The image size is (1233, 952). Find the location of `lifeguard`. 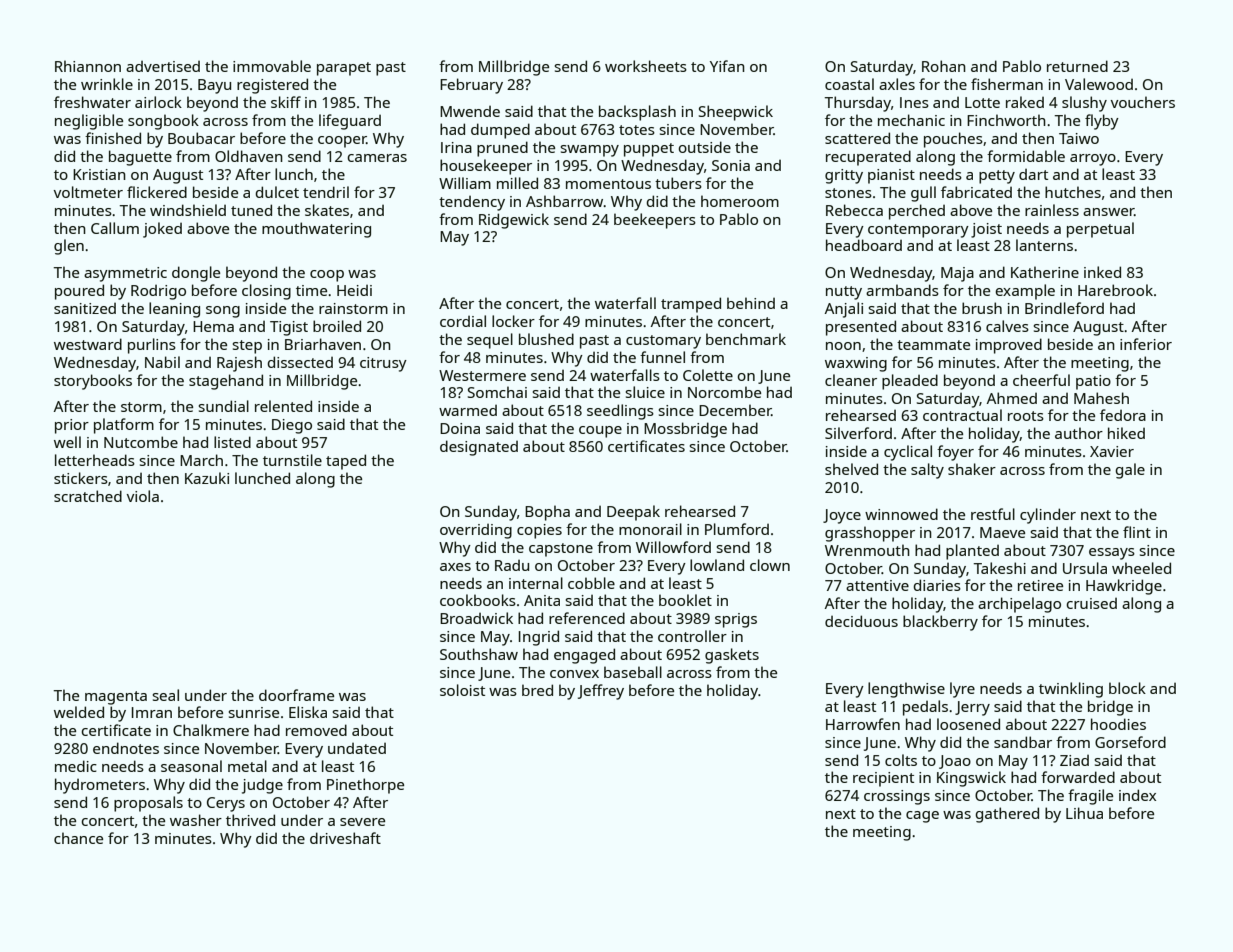

lifeguard is located at coordinates (350, 122).
